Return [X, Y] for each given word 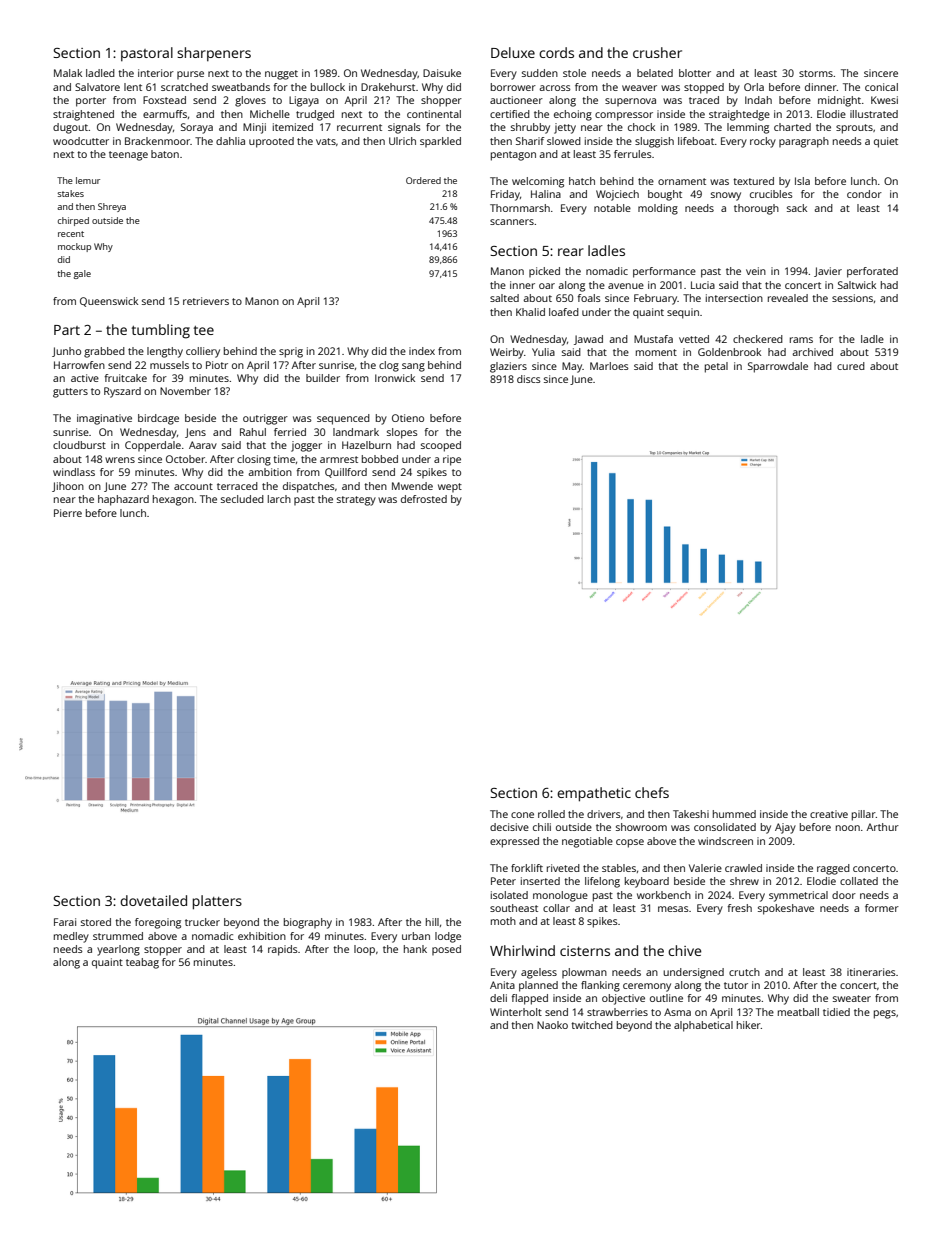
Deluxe [513, 52]
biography [308, 923]
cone [522, 815]
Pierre [68, 513]
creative [829, 814]
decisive [509, 827]
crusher [657, 52]
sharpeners [214, 54]
